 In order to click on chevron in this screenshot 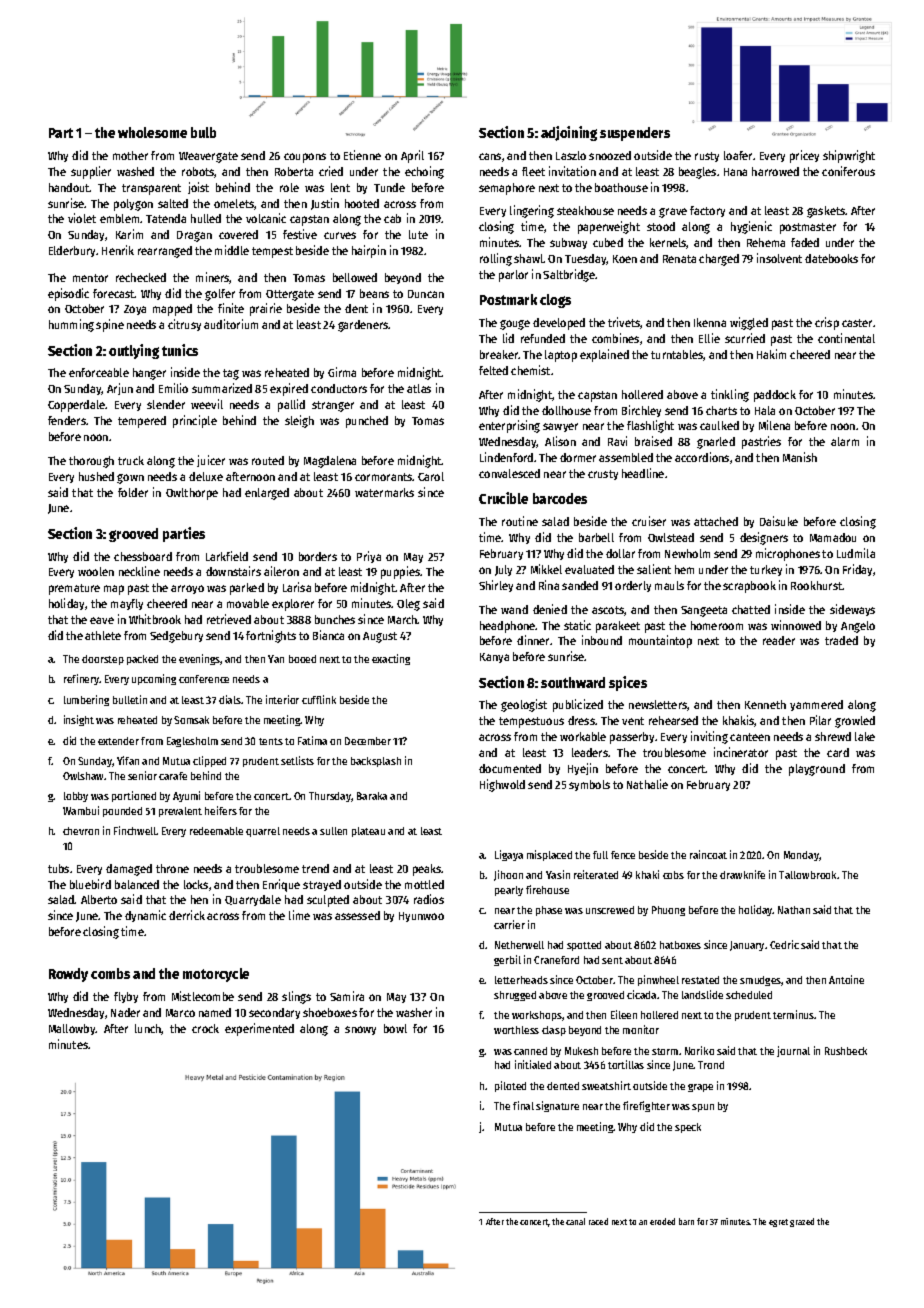, I will do `click(81, 831)`.
